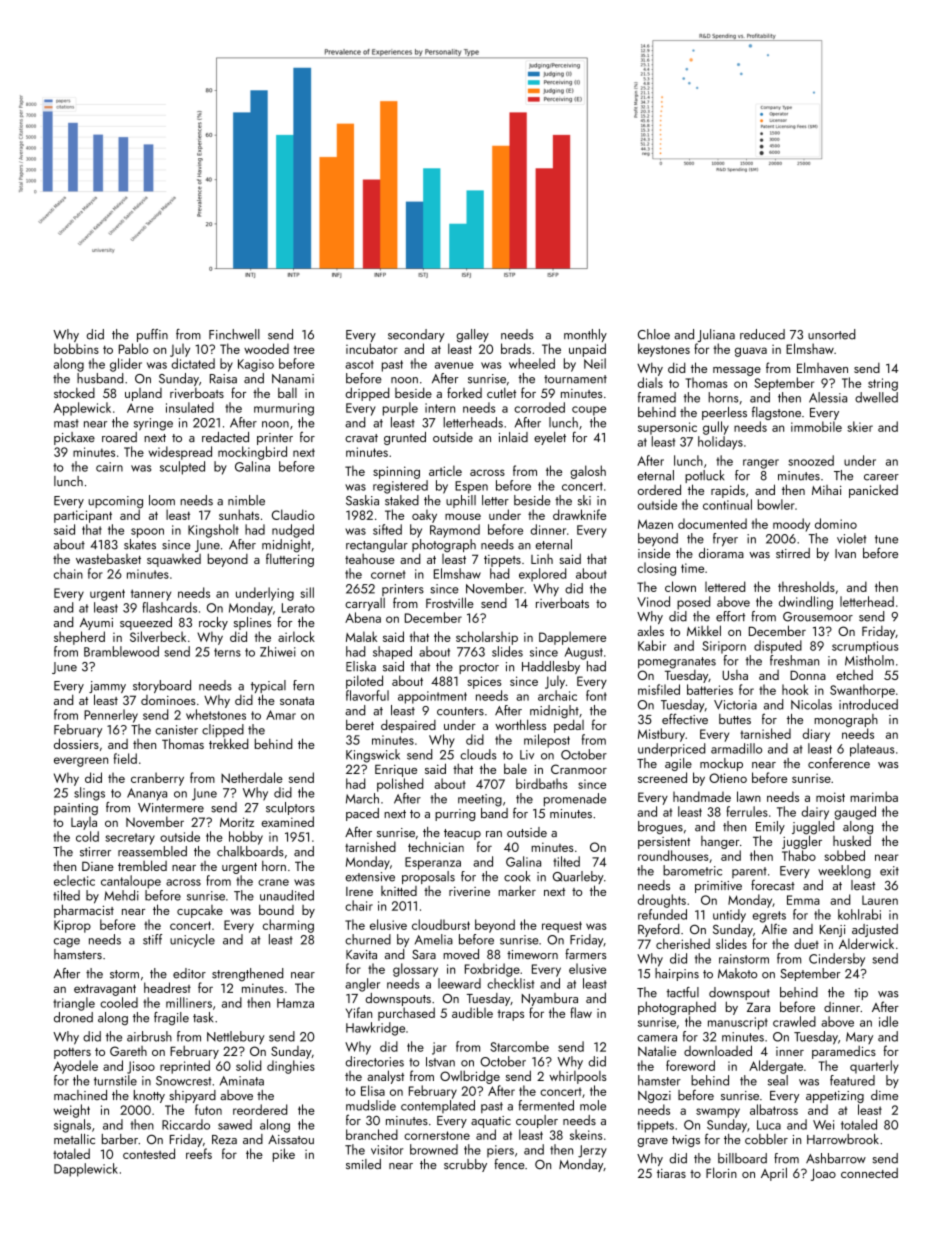 The image size is (952, 1233). I want to click on introduced, so click(868, 704).
